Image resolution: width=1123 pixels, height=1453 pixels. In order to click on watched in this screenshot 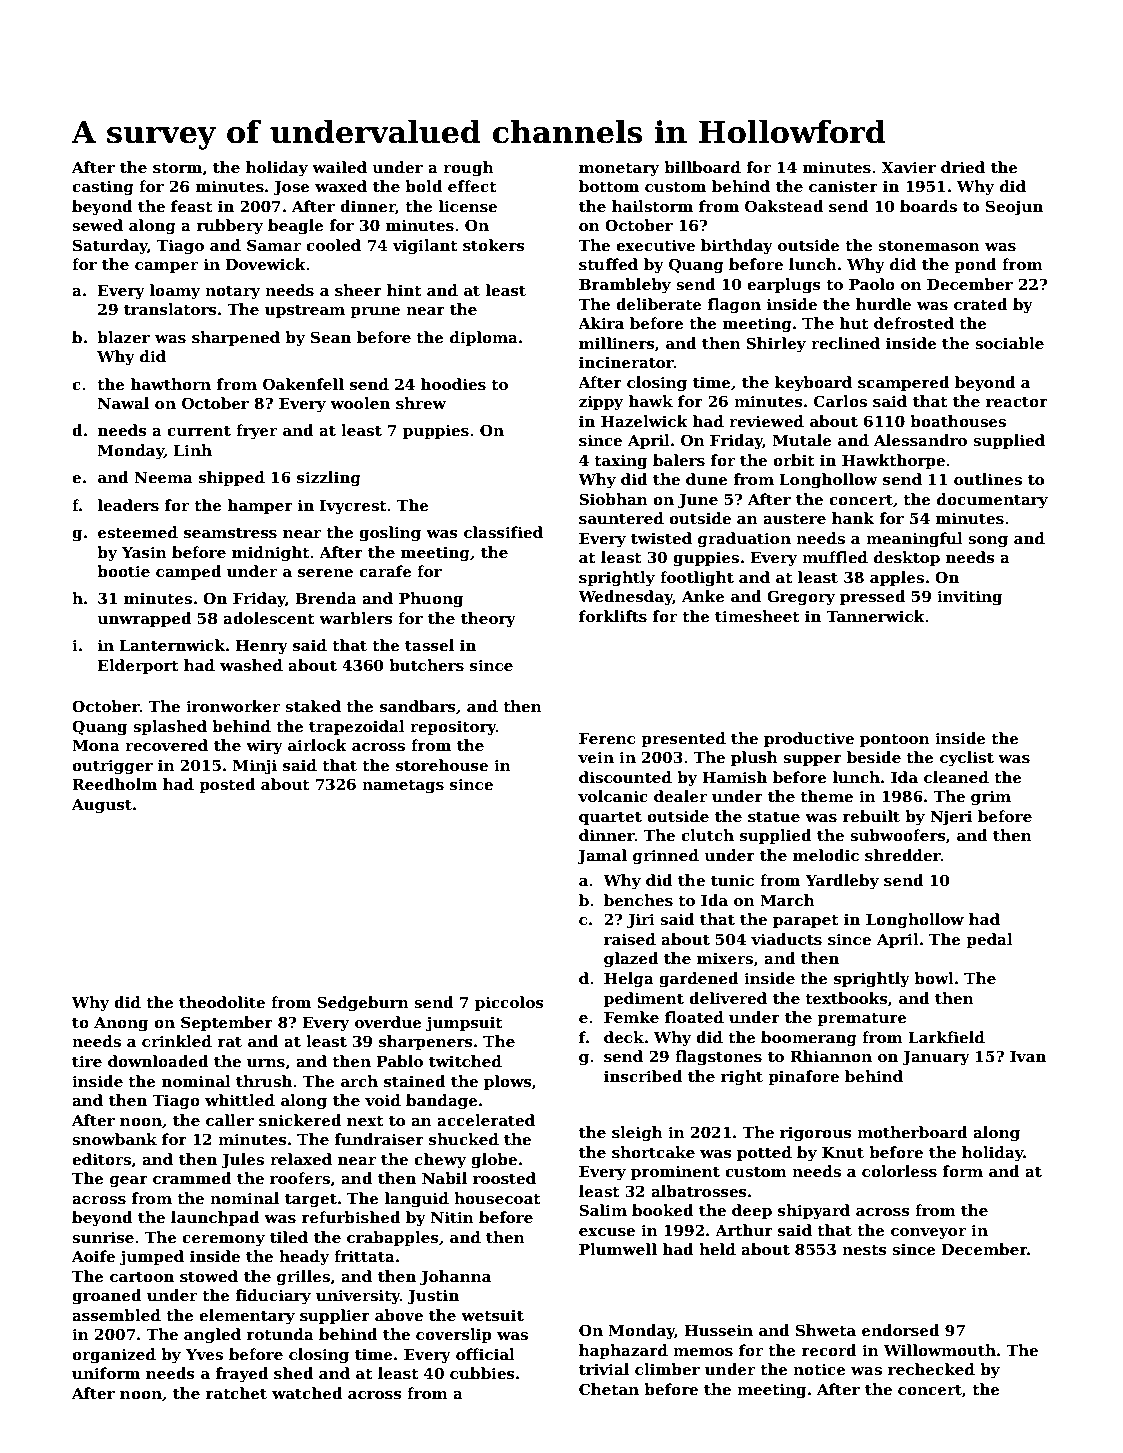, I will do `click(307, 1393)`.
